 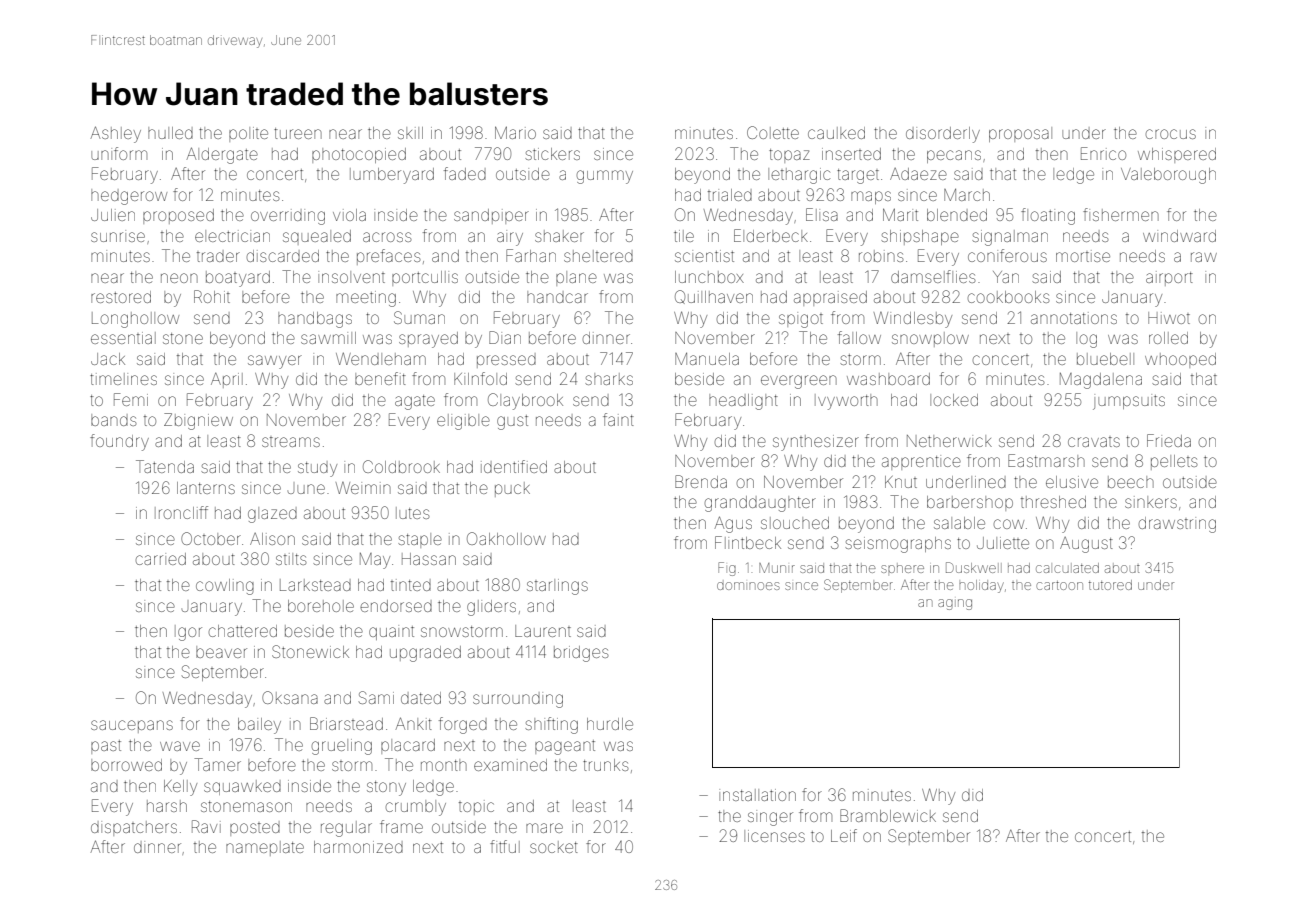 I want to click on Bramblewick, so click(x=888, y=815).
